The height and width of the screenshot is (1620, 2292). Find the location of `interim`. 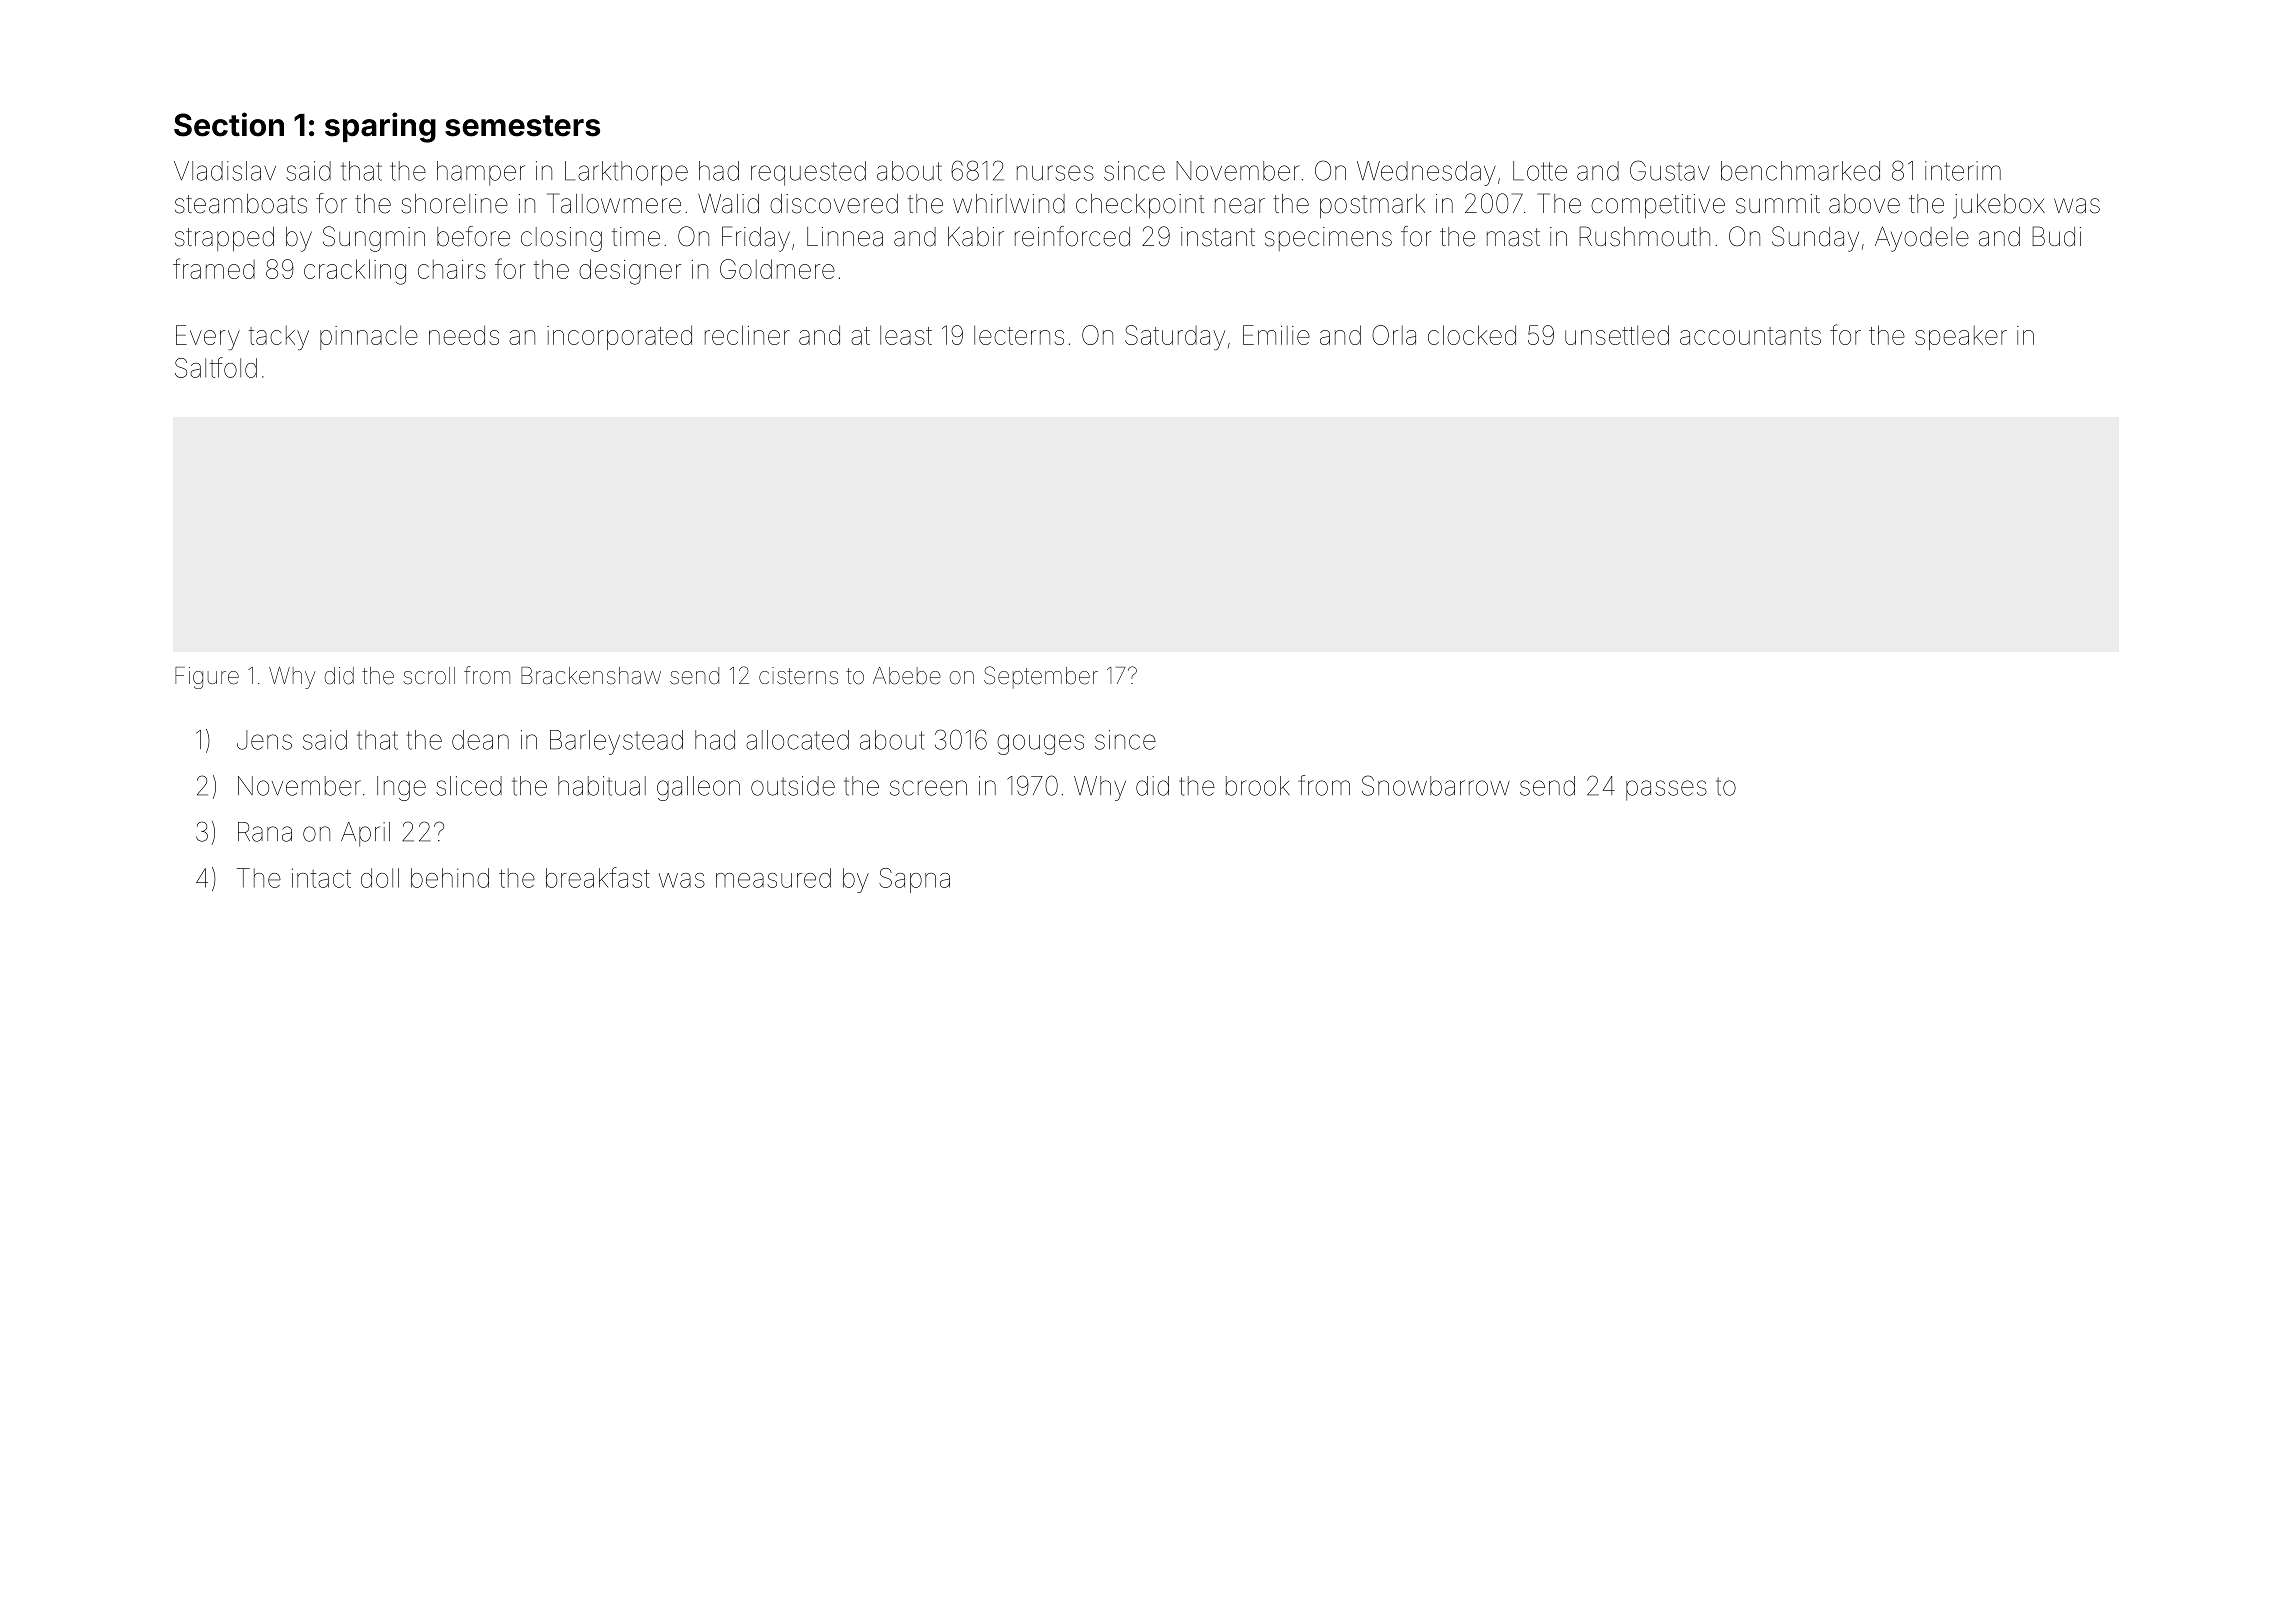

interim is located at coordinates (1963, 171).
